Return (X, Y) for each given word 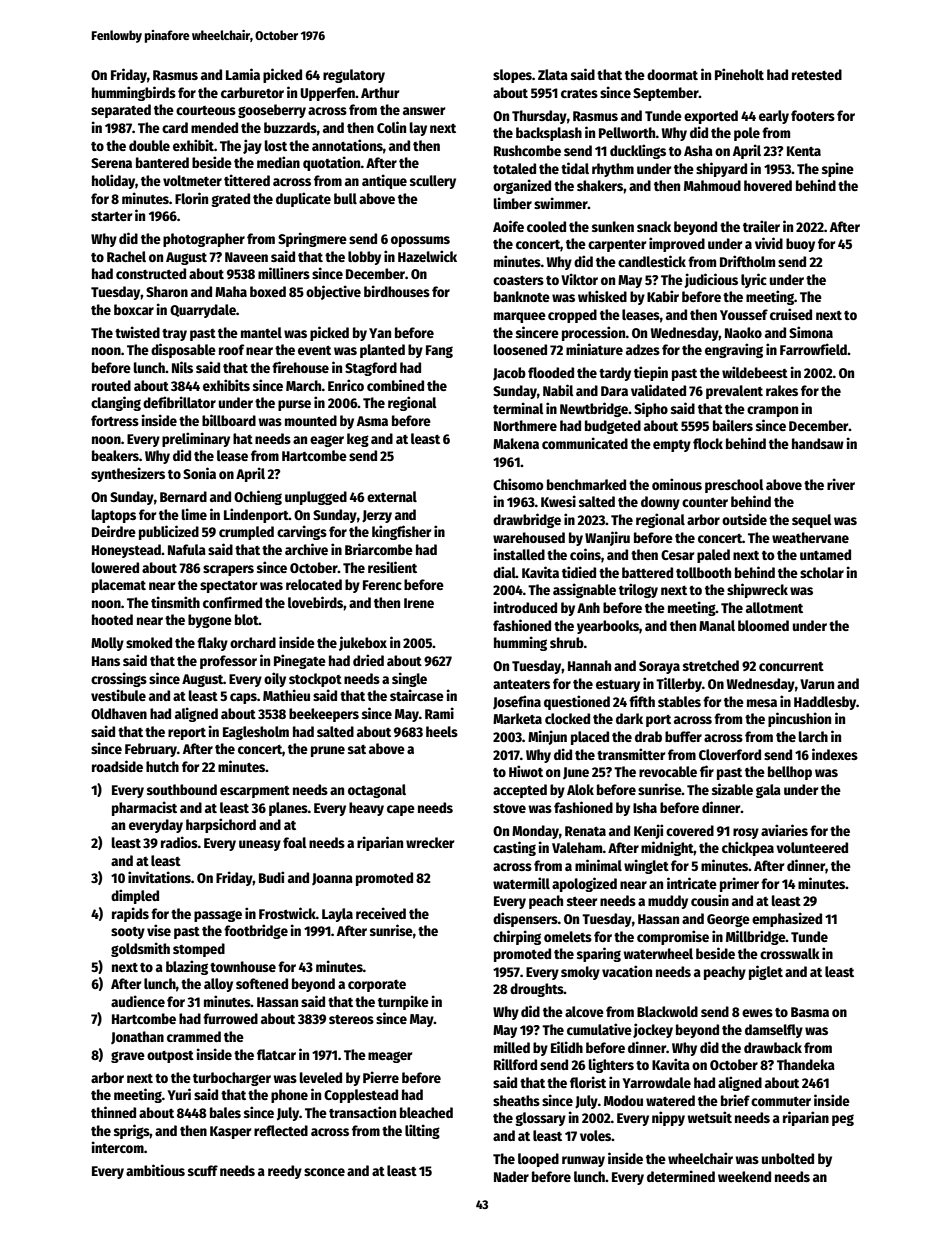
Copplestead (361, 1096)
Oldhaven (119, 713)
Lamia (243, 74)
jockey (653, 1030)
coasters (518, 280)
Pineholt (739, 74)
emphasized (787, 919)
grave (128, 1057)
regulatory (354, 76)
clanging (116, 403)
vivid (769, 243)
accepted (520, 791)
